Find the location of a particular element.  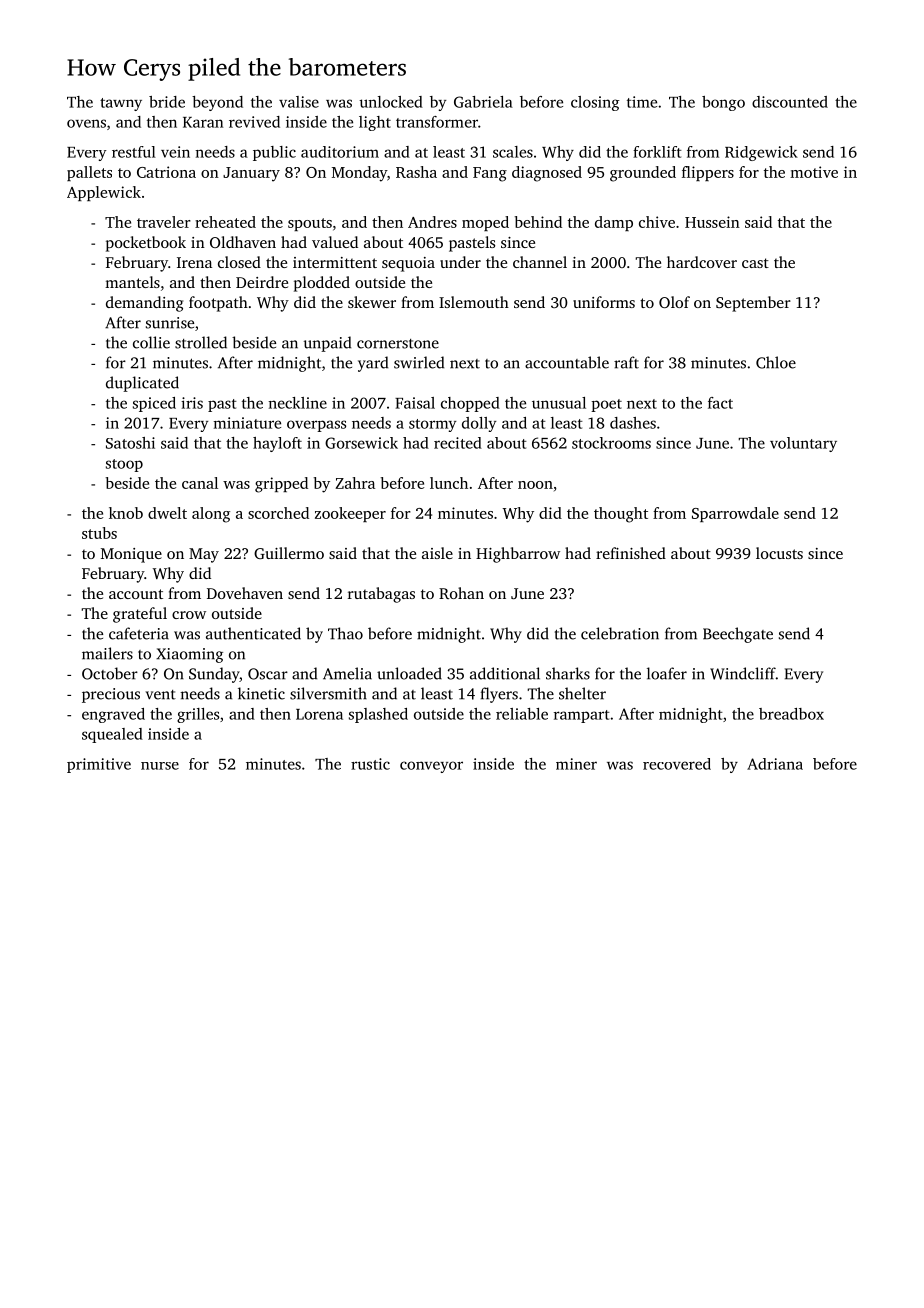

September is located at coordinates (753, 304).
